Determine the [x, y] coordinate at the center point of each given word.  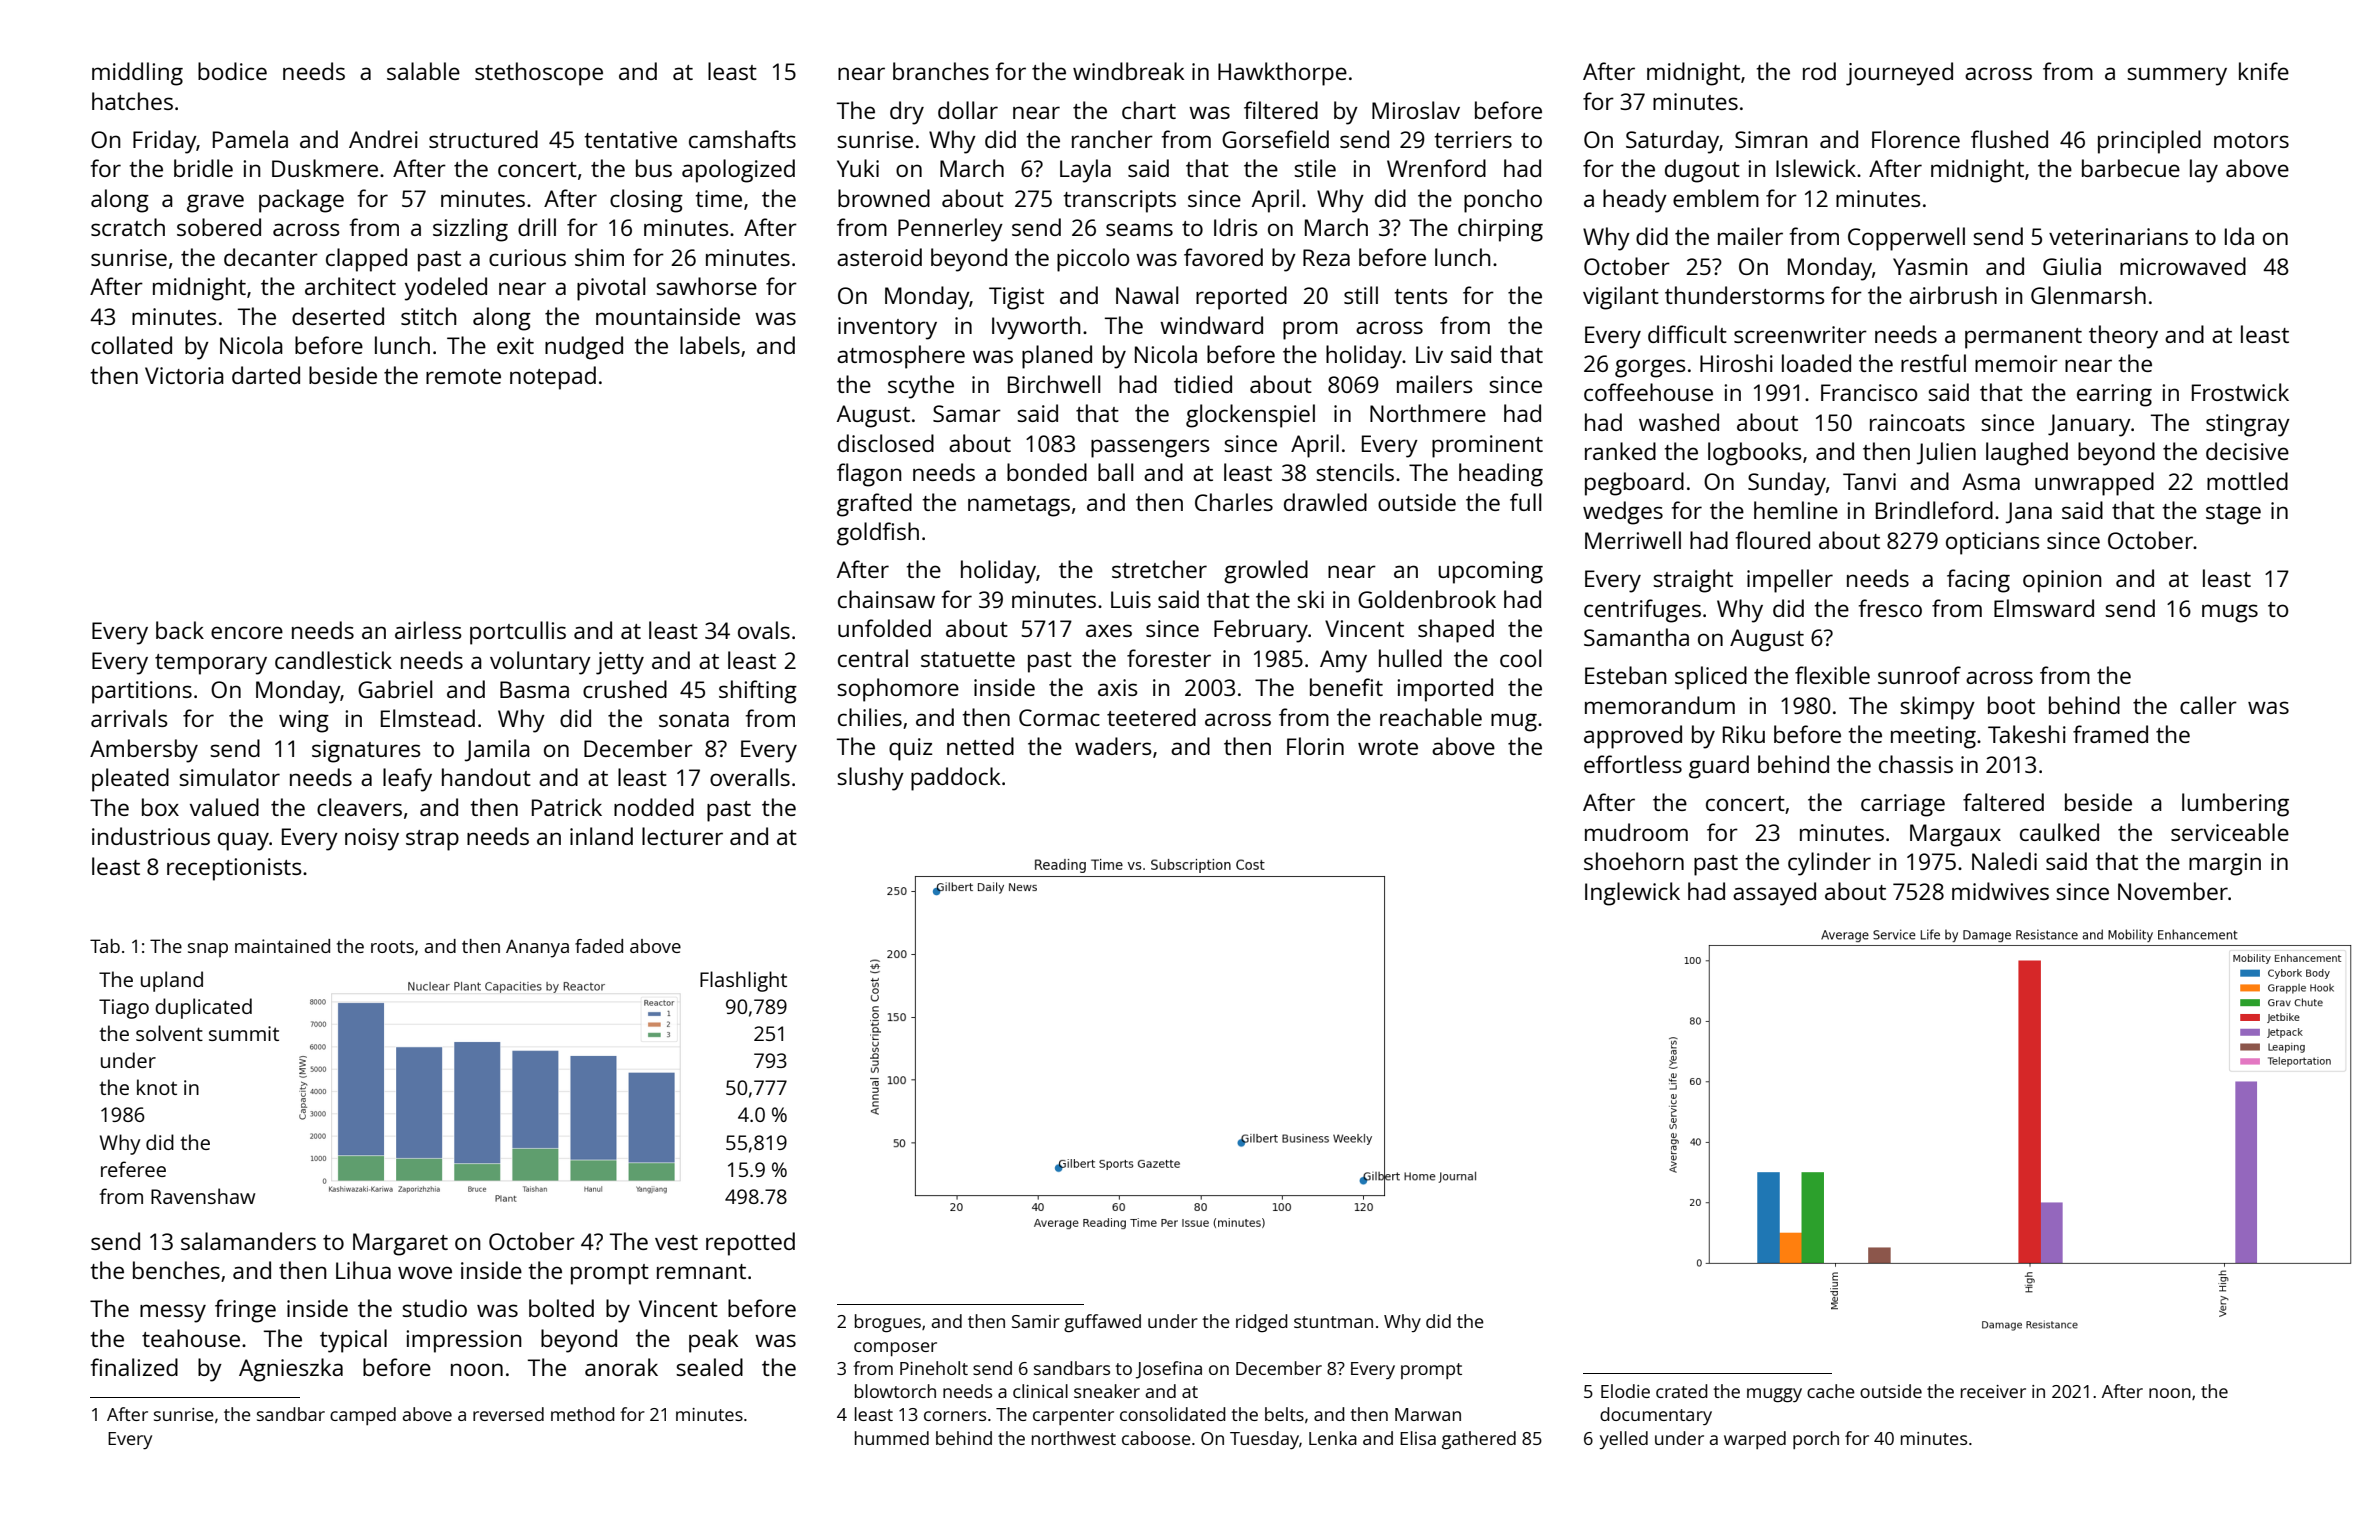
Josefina [1169, 1370]
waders [1113, 746]
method [583, 1414]
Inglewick [1632, 894]
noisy [372, 839]
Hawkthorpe [1282, 74]
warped [1755, 1440]
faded [599, 946]
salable [423, 71]
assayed [1774, 894]
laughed [2027, 454]
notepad [553, 378]
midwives [2000, 891]
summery [2177, 76]
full [1525, 502]
